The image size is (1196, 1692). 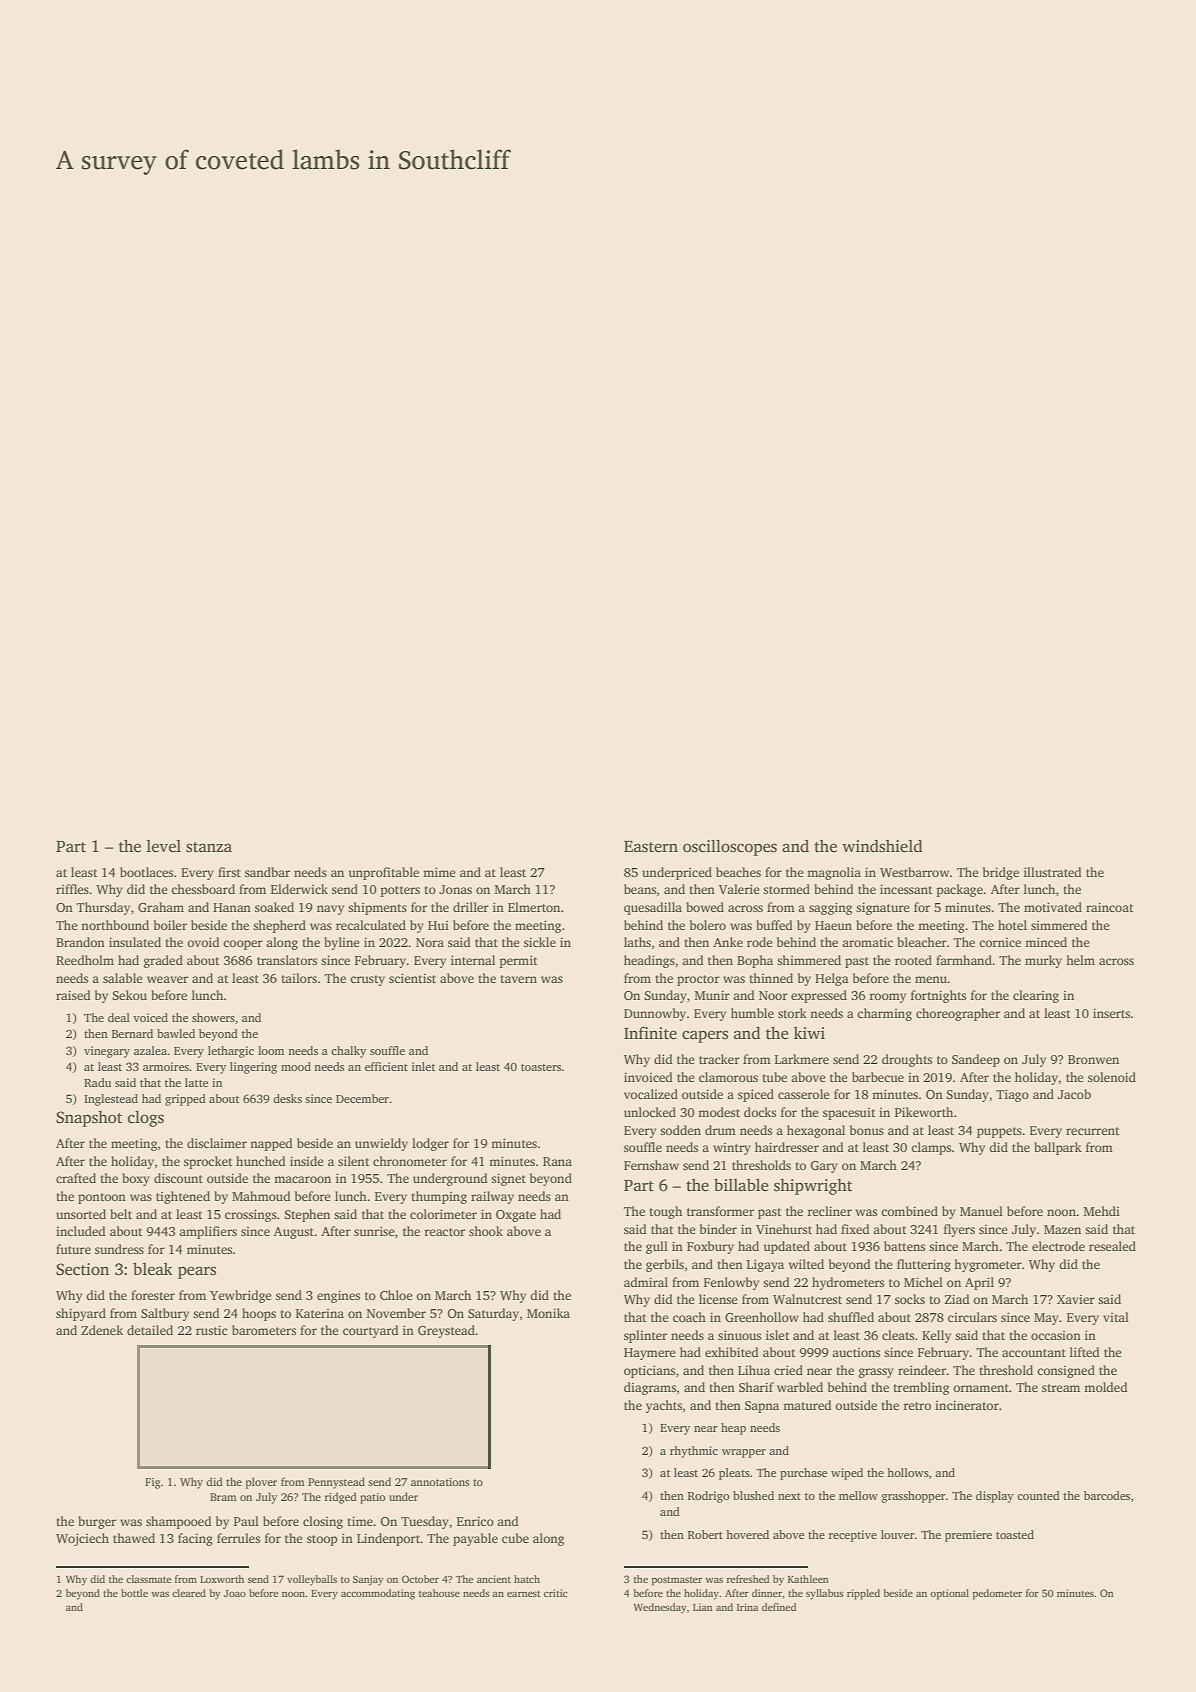 I want to click on level, so click(x=164, y=846).
